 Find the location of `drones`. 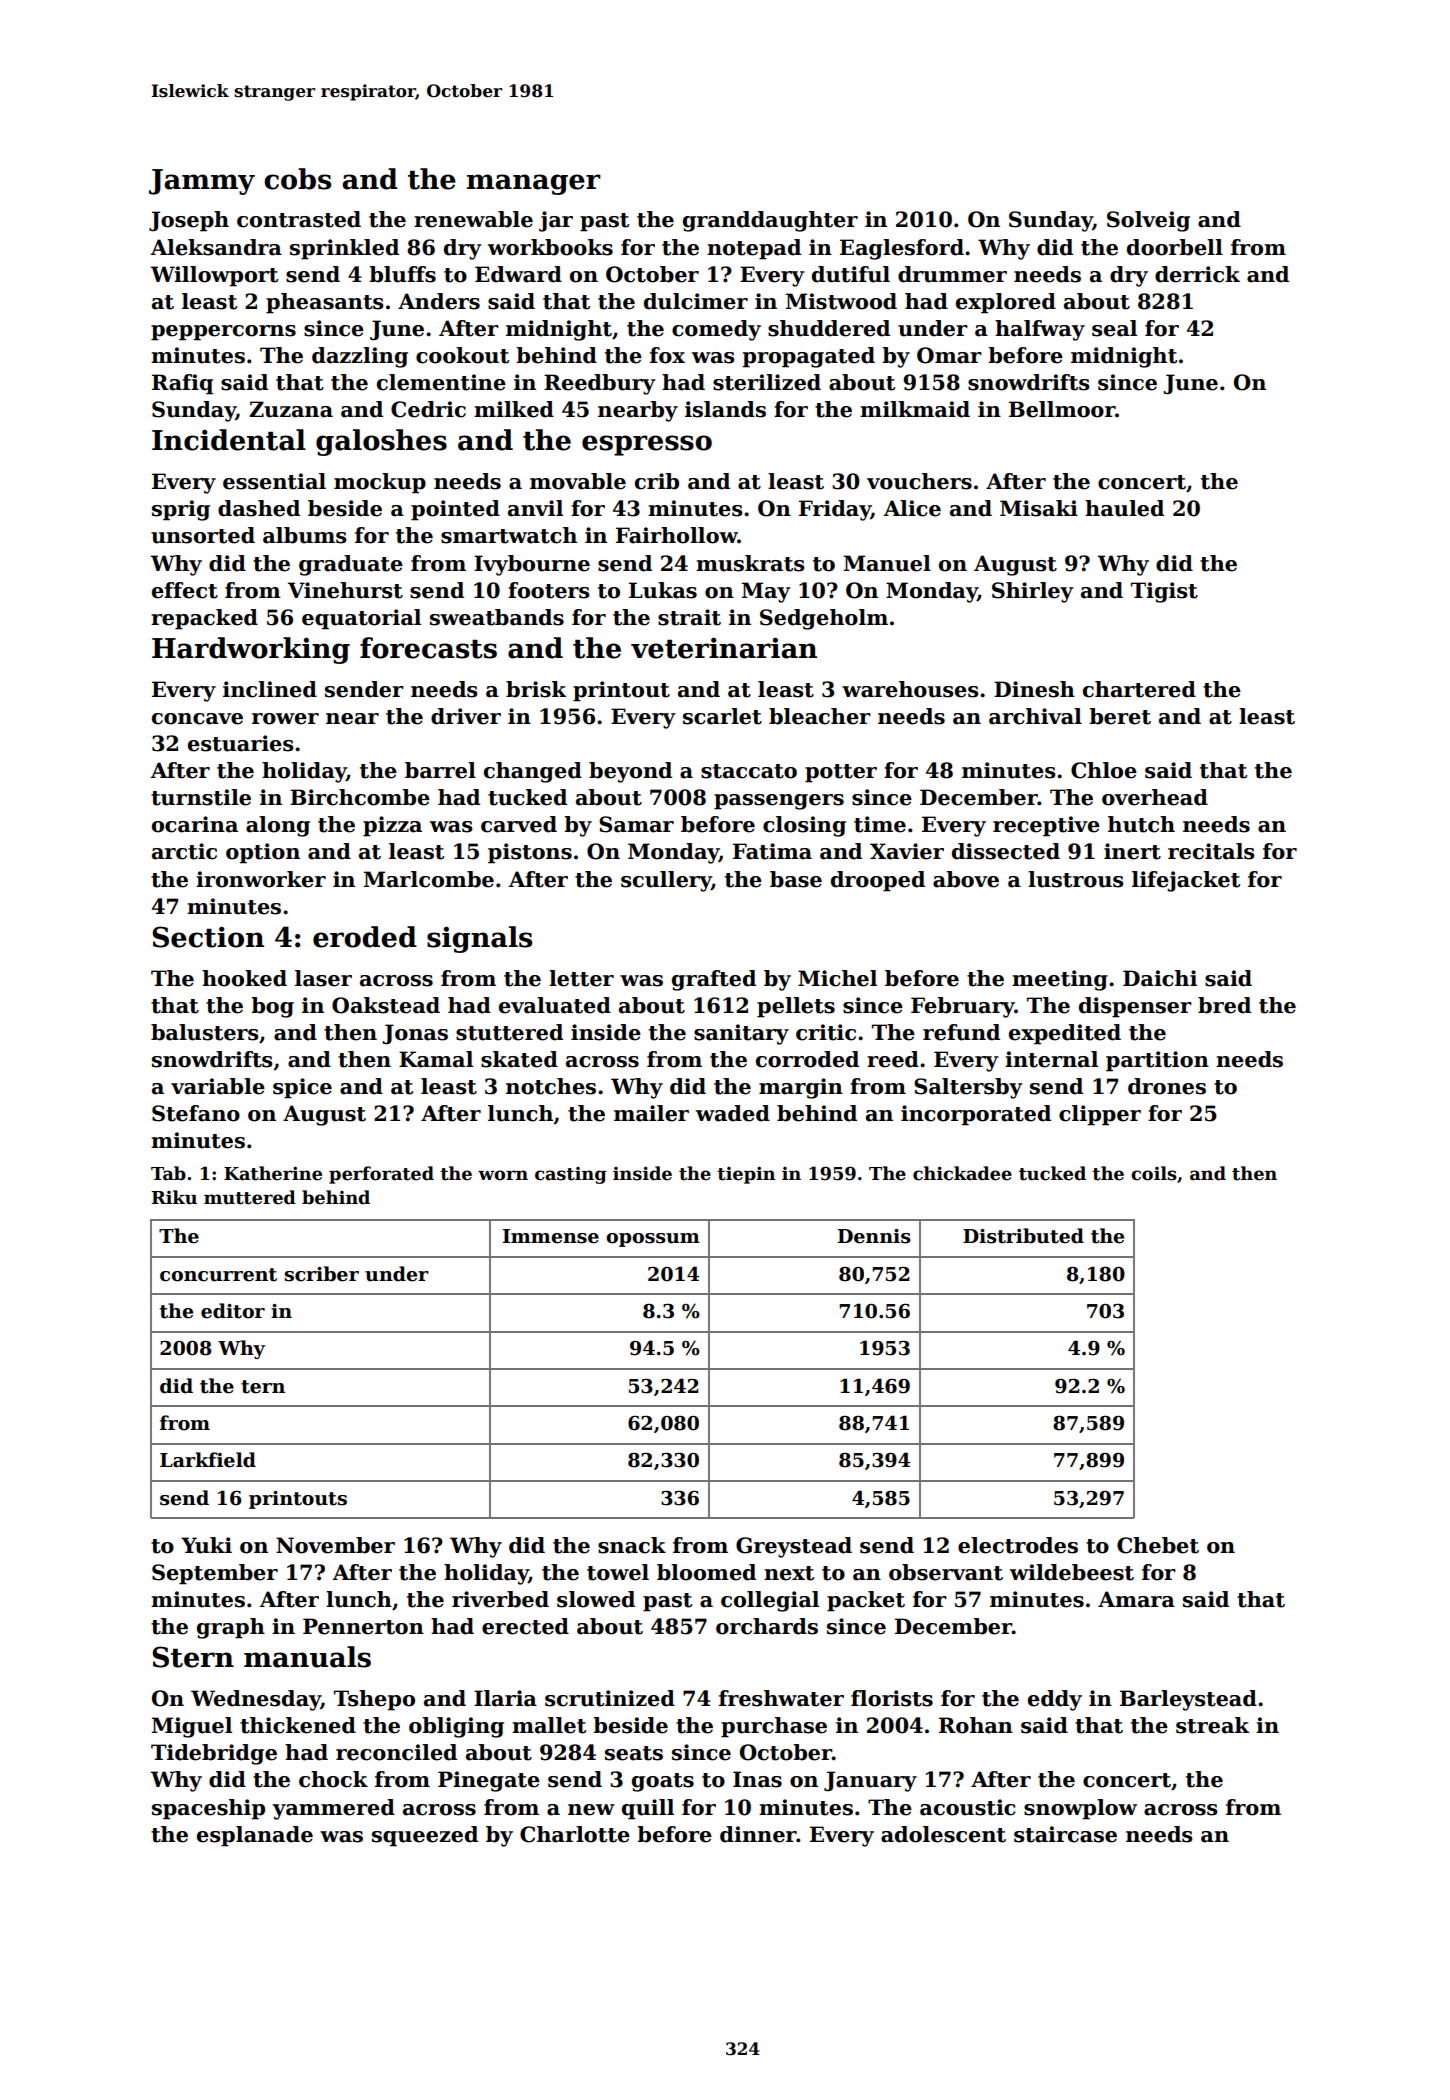

drones is located at coordinates (1167, 1086).
